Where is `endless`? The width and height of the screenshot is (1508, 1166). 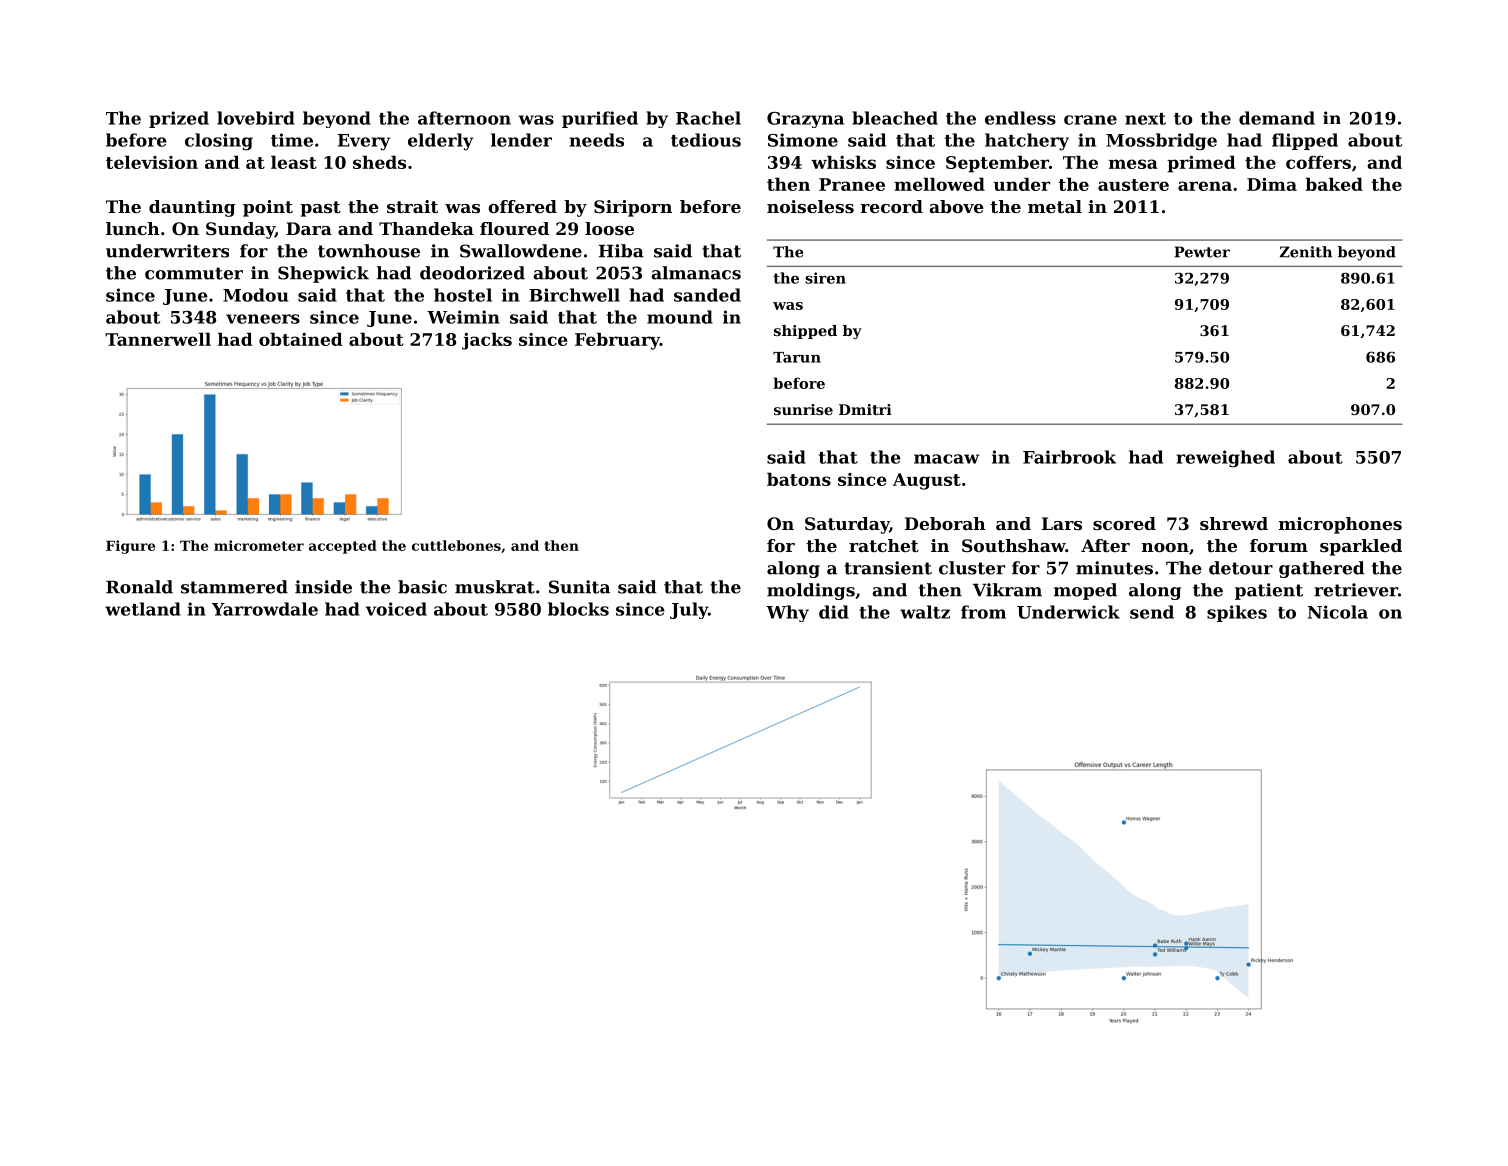 endless is located at coordinates (1020, 118).
